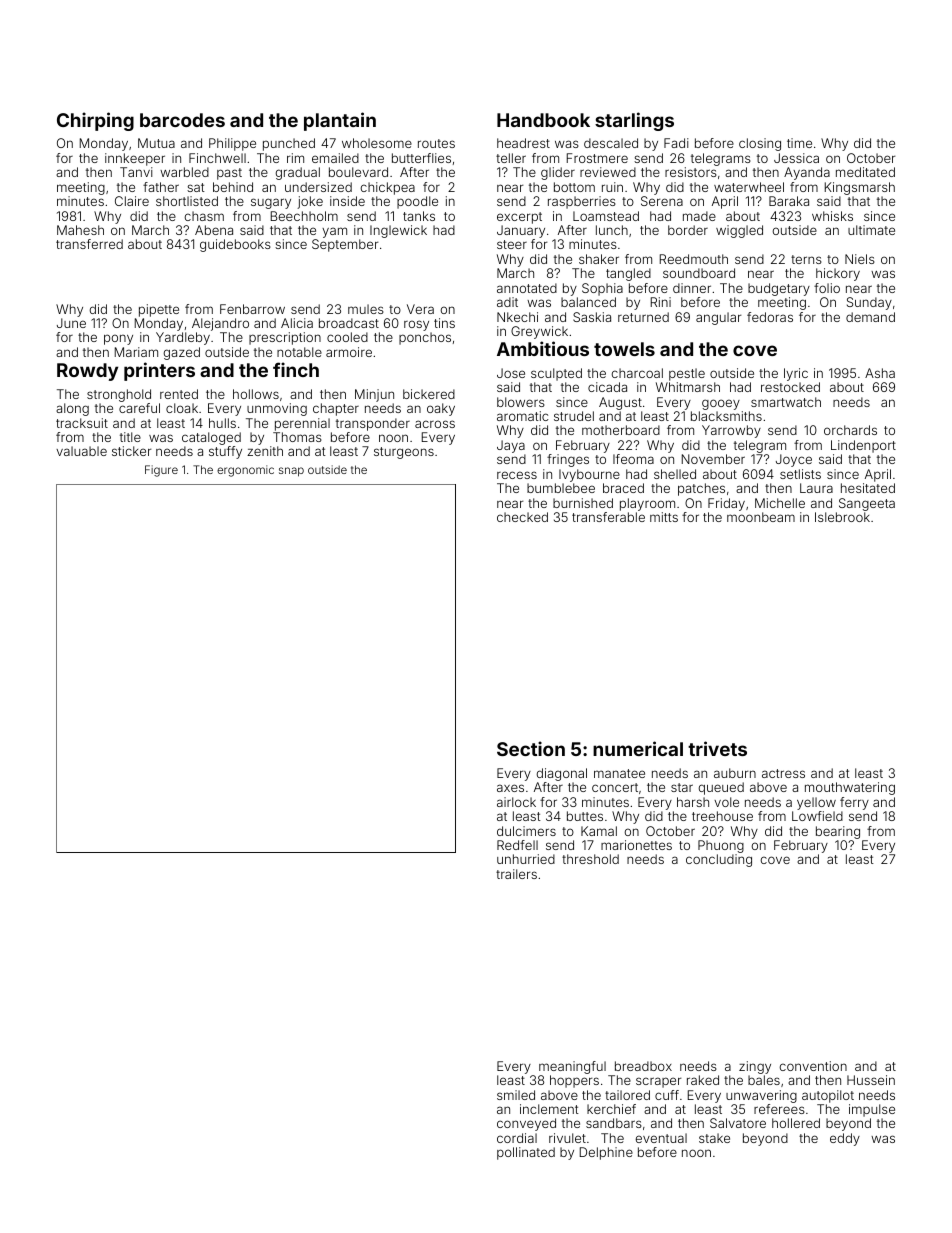  What do you see at coordinates (214, 230) in the screenshot?
I see `Abena` at bounding box center [214, 230].
